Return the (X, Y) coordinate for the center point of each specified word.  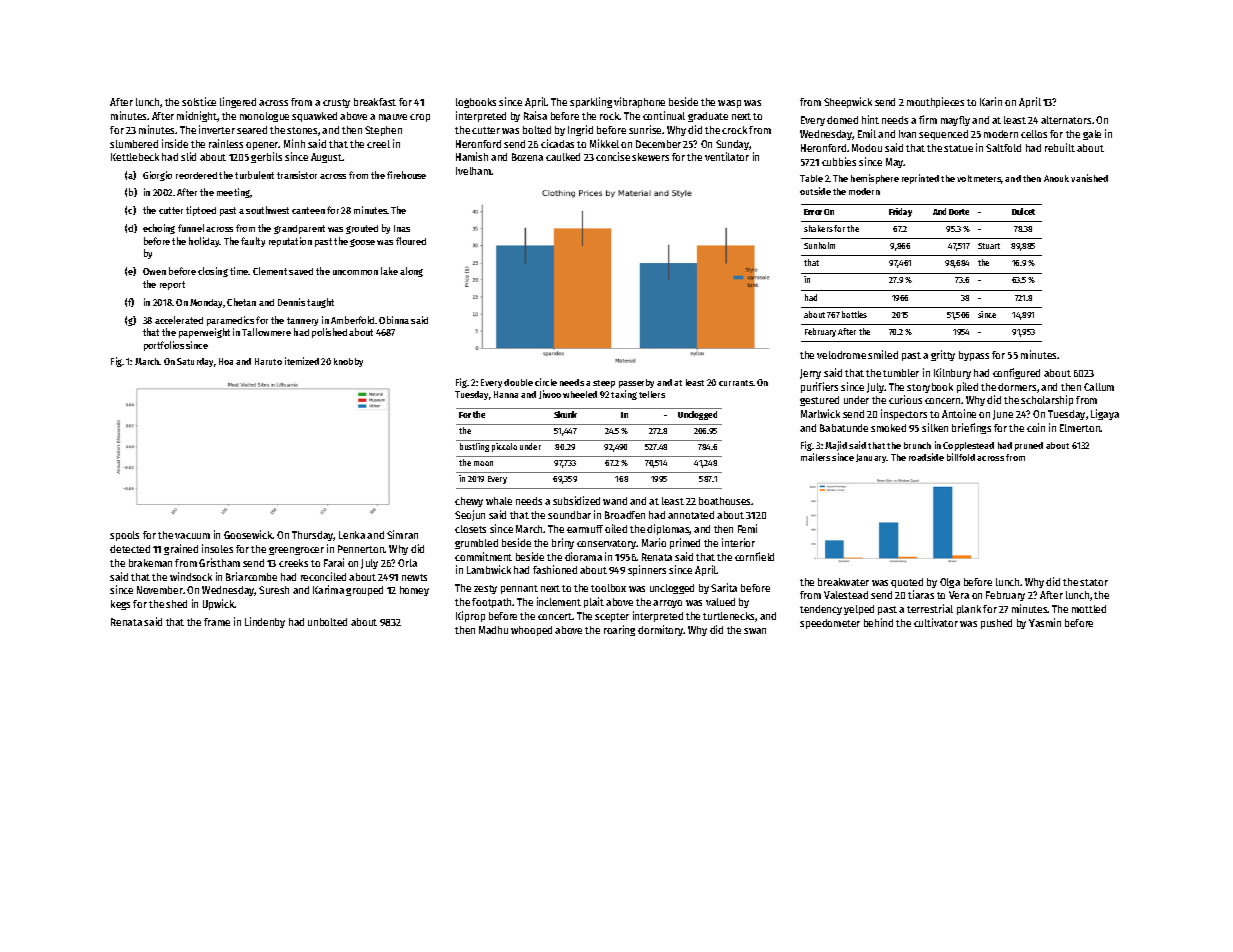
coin (1036, 427)
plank (969, 610)
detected (130, 549)
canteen (308, 210)
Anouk (1056, 178)
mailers (815, 457)
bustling (474, 447)
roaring (619, 630)
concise (613, 156)
